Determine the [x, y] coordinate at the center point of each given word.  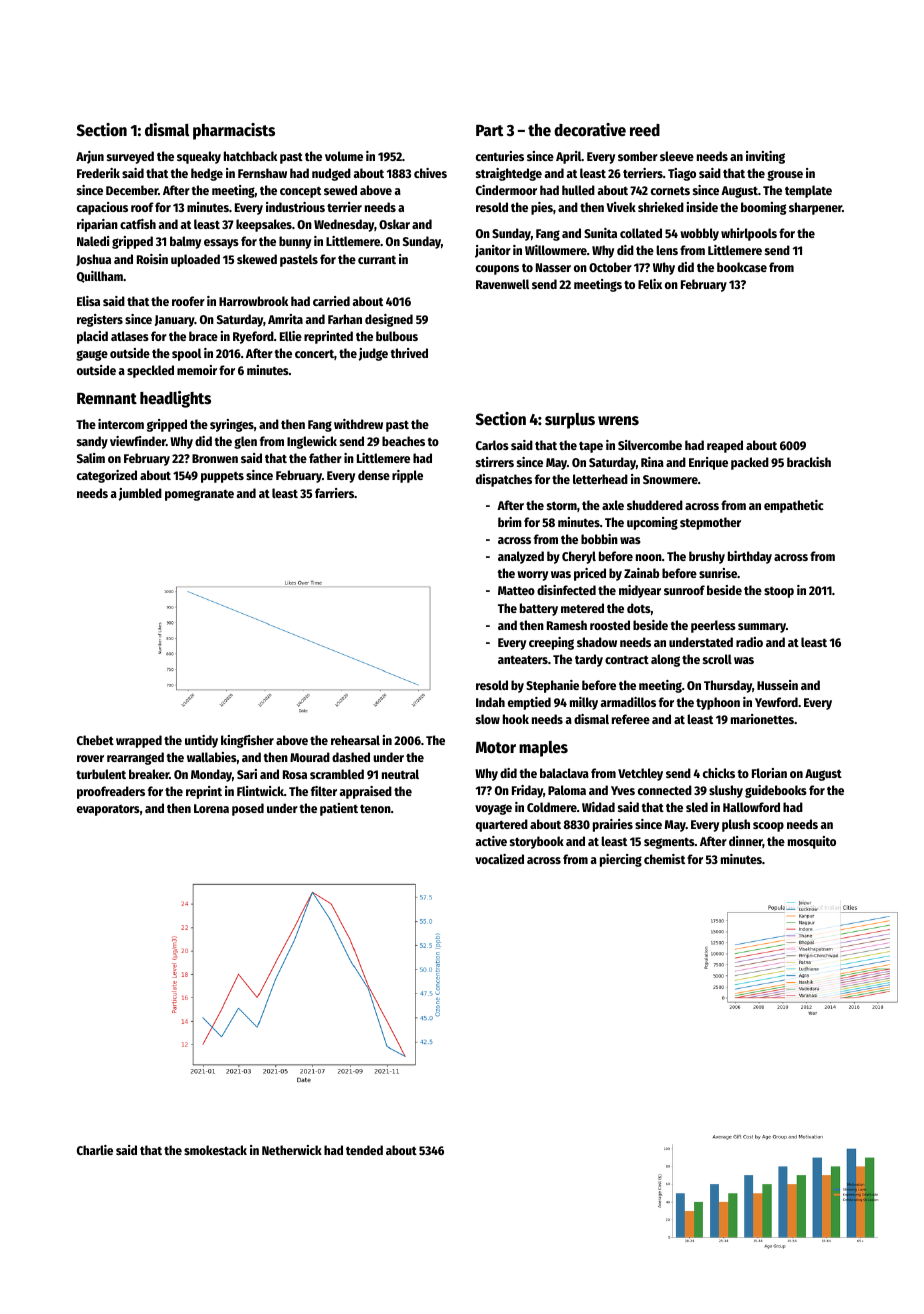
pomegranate [199, 495]
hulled [578, 190]
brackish [809, 462]
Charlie [95, 1150]
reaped [725, 446]
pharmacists [234, 131]
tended [364, 1150]
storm [562, 505]
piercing [621, 860]
